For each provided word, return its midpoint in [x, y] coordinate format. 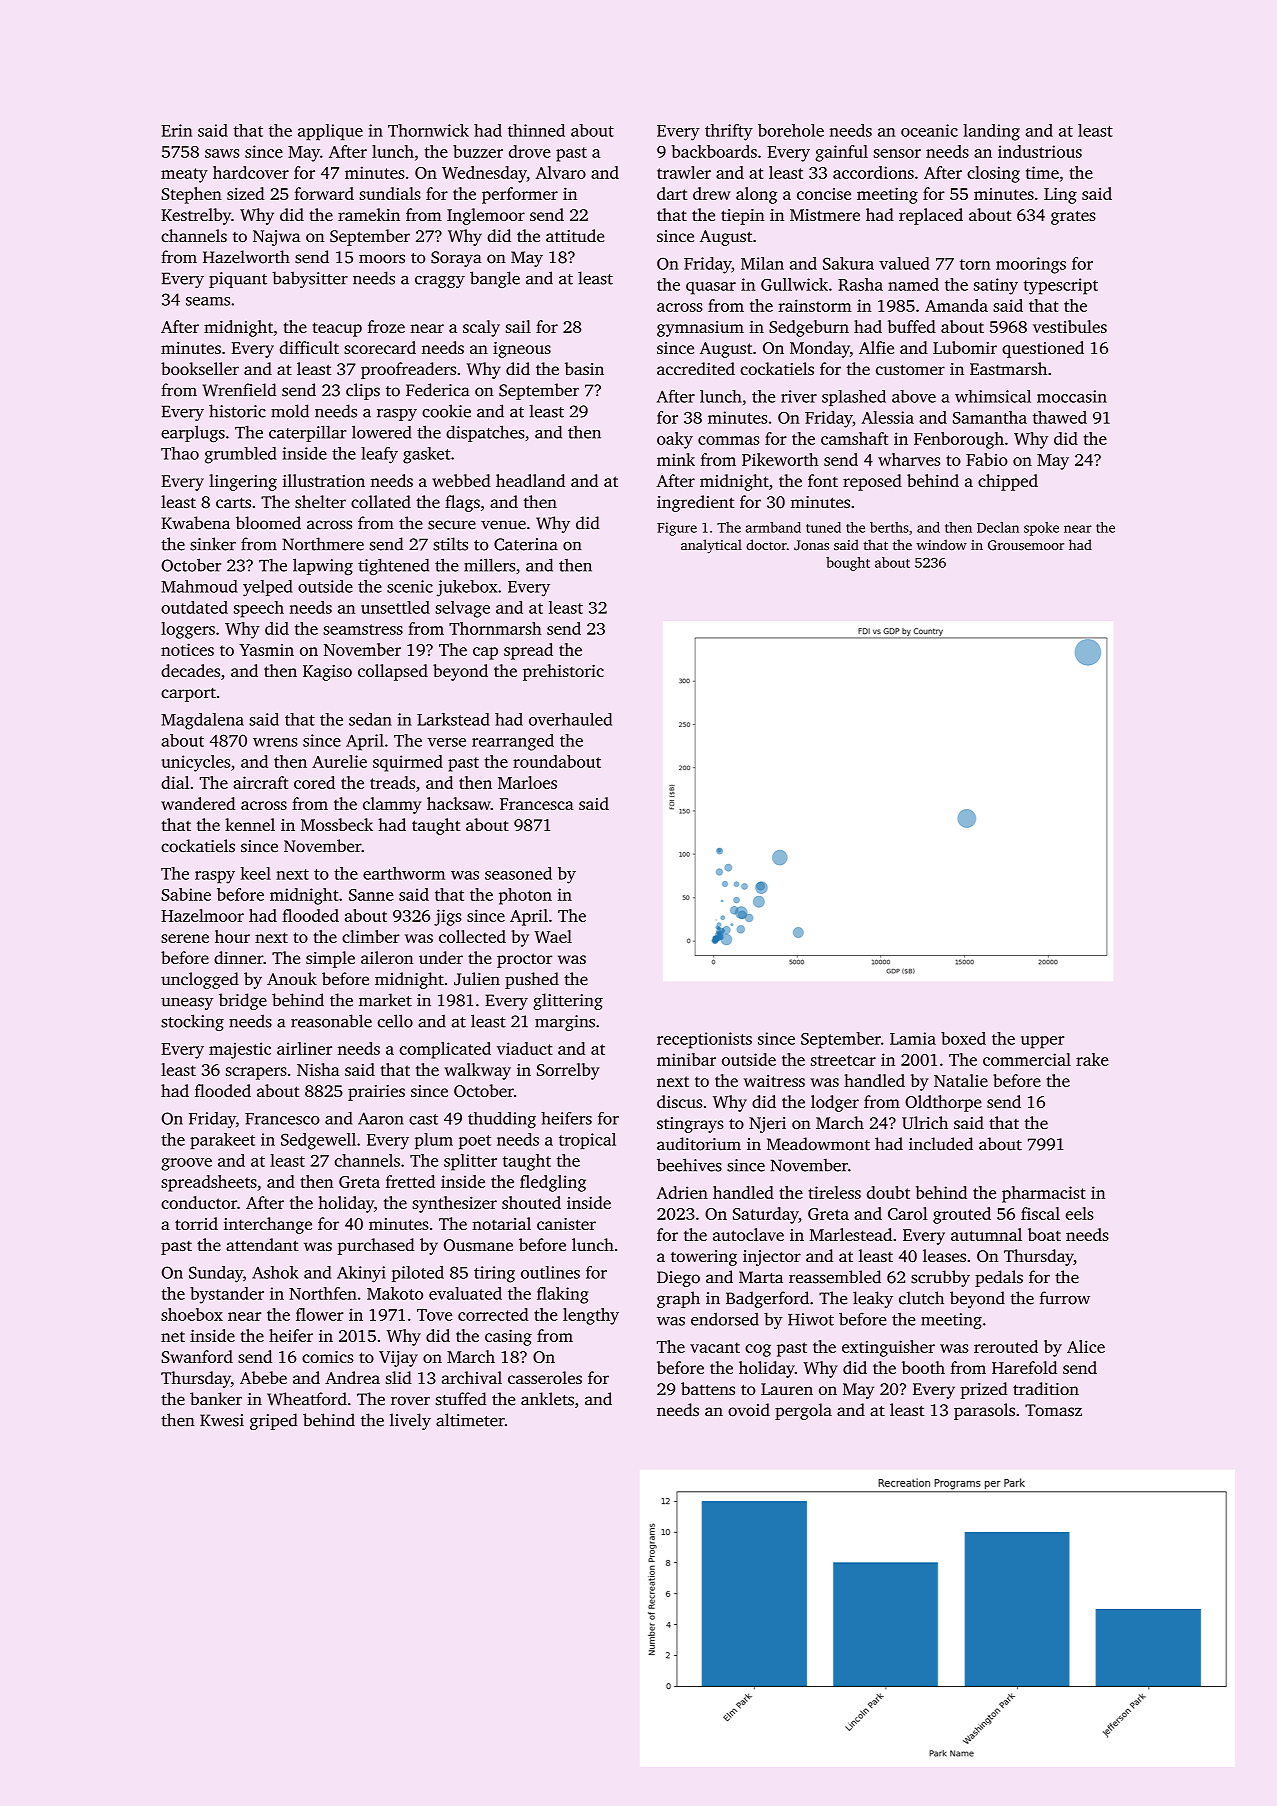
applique [330, 132]
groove [186, 1164]
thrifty [729, 132]
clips [363, 391]
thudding [502, 1120]
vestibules [1070, 326]
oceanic [929, 130]
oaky [675, 440]
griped [273, 1421]
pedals [999, 1278]
